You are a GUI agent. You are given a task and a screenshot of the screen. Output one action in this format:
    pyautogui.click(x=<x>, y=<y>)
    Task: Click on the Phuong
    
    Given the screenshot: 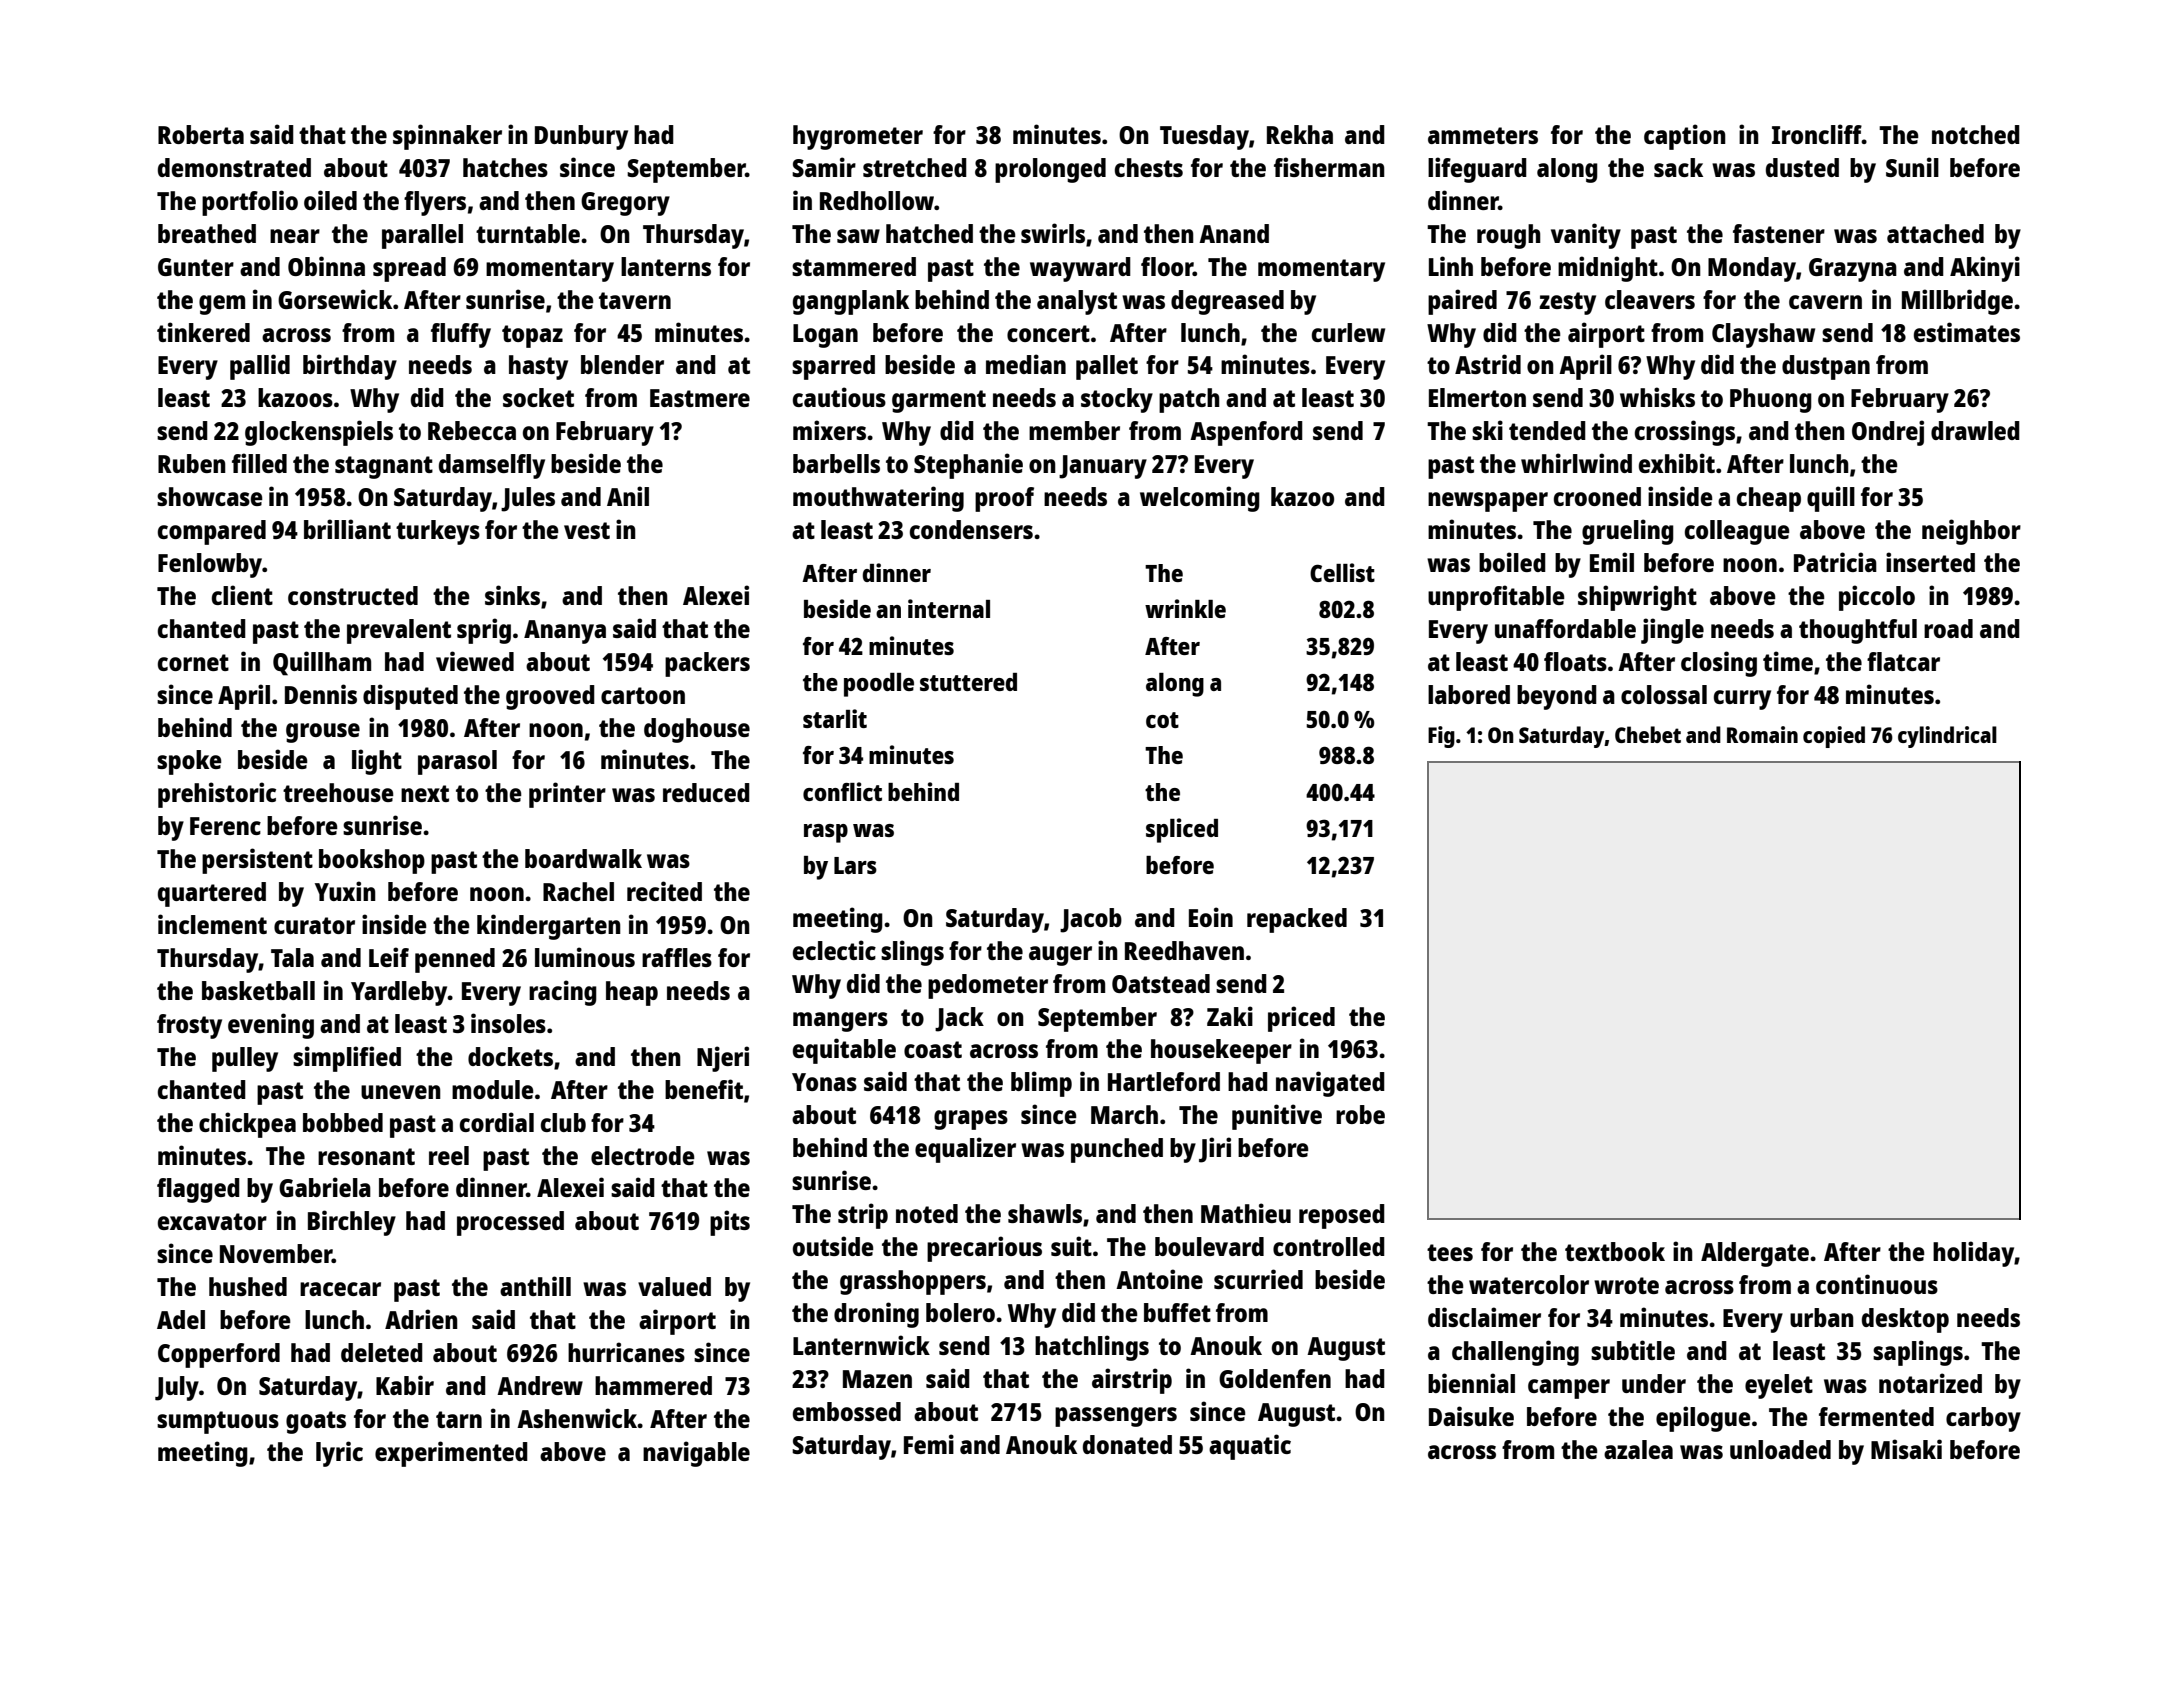 What is the action you would take?
    pyautogui.click(x=1771, y=400)
